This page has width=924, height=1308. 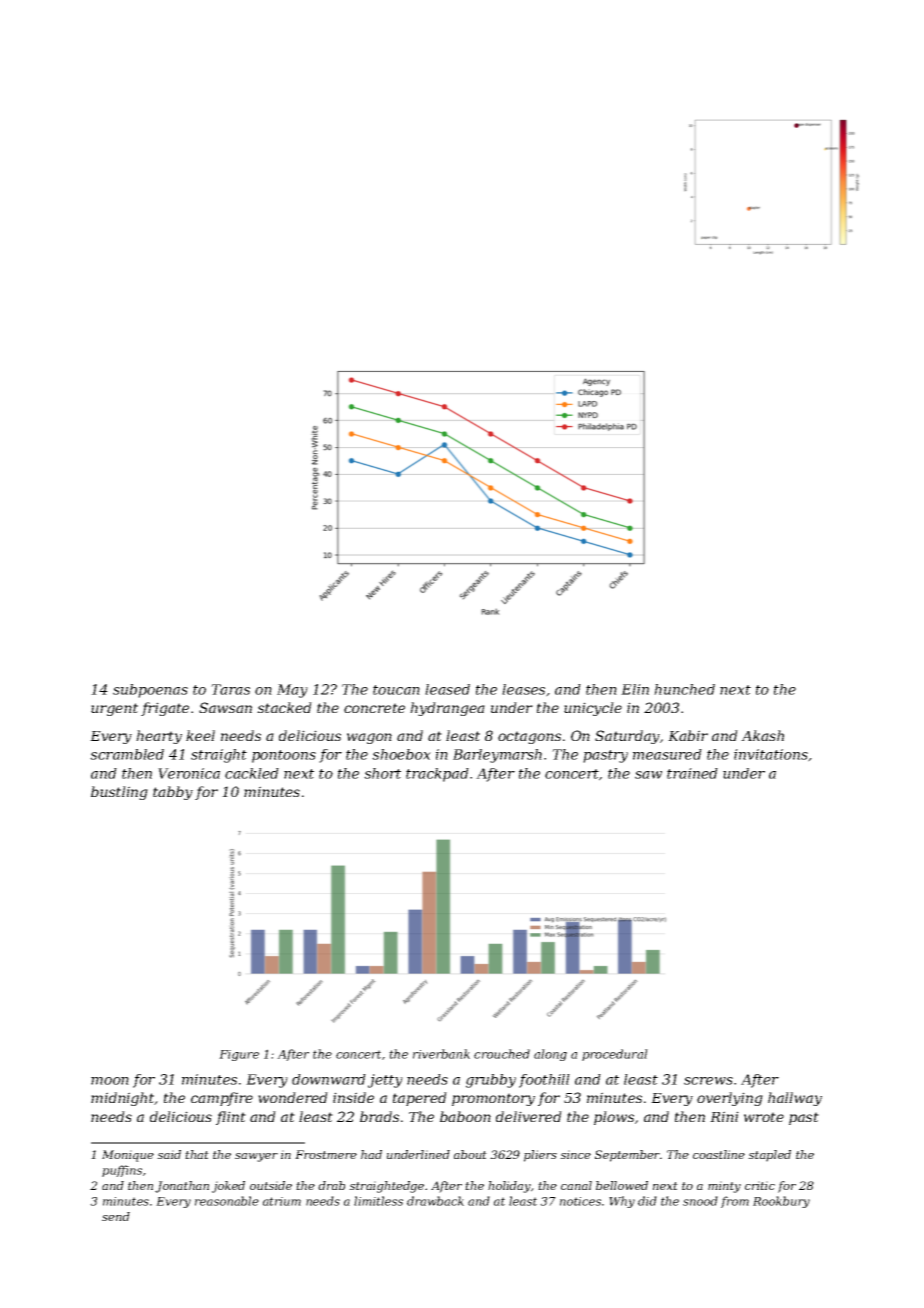 I want to click on trackpad, so click(x=437, y=775).
